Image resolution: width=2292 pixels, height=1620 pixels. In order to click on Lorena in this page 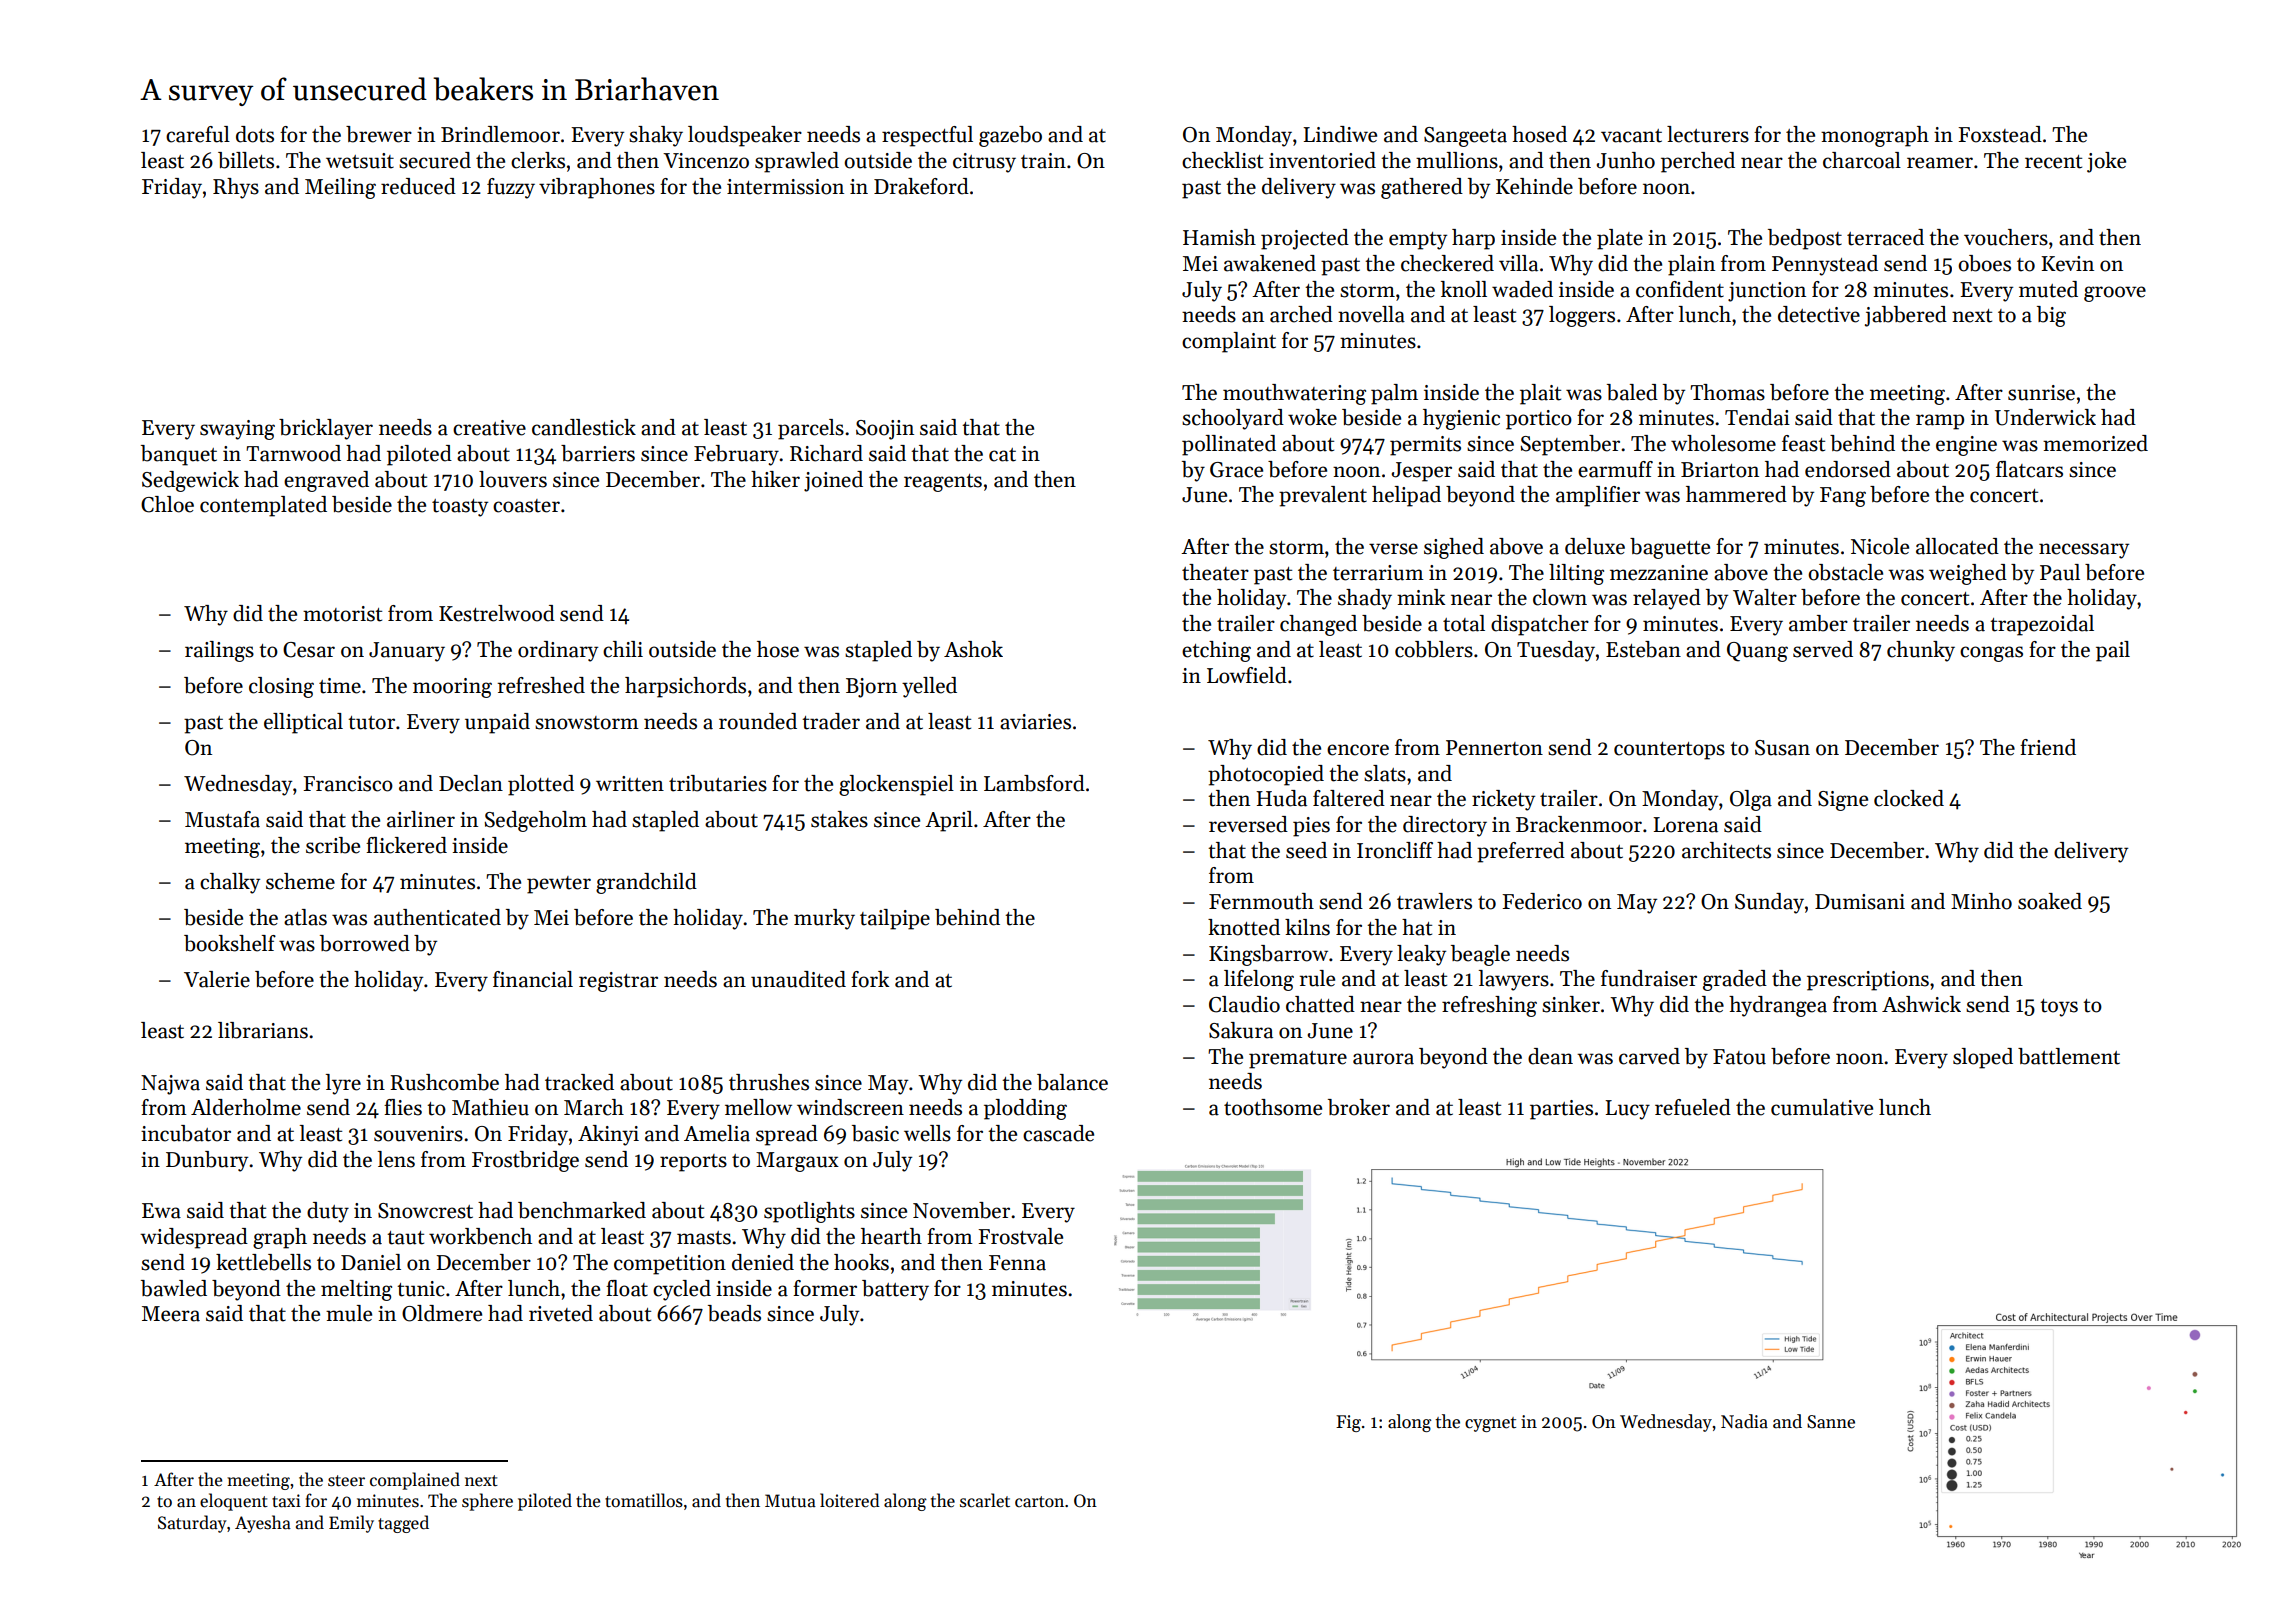, I will do `click(1685, 825)`.
